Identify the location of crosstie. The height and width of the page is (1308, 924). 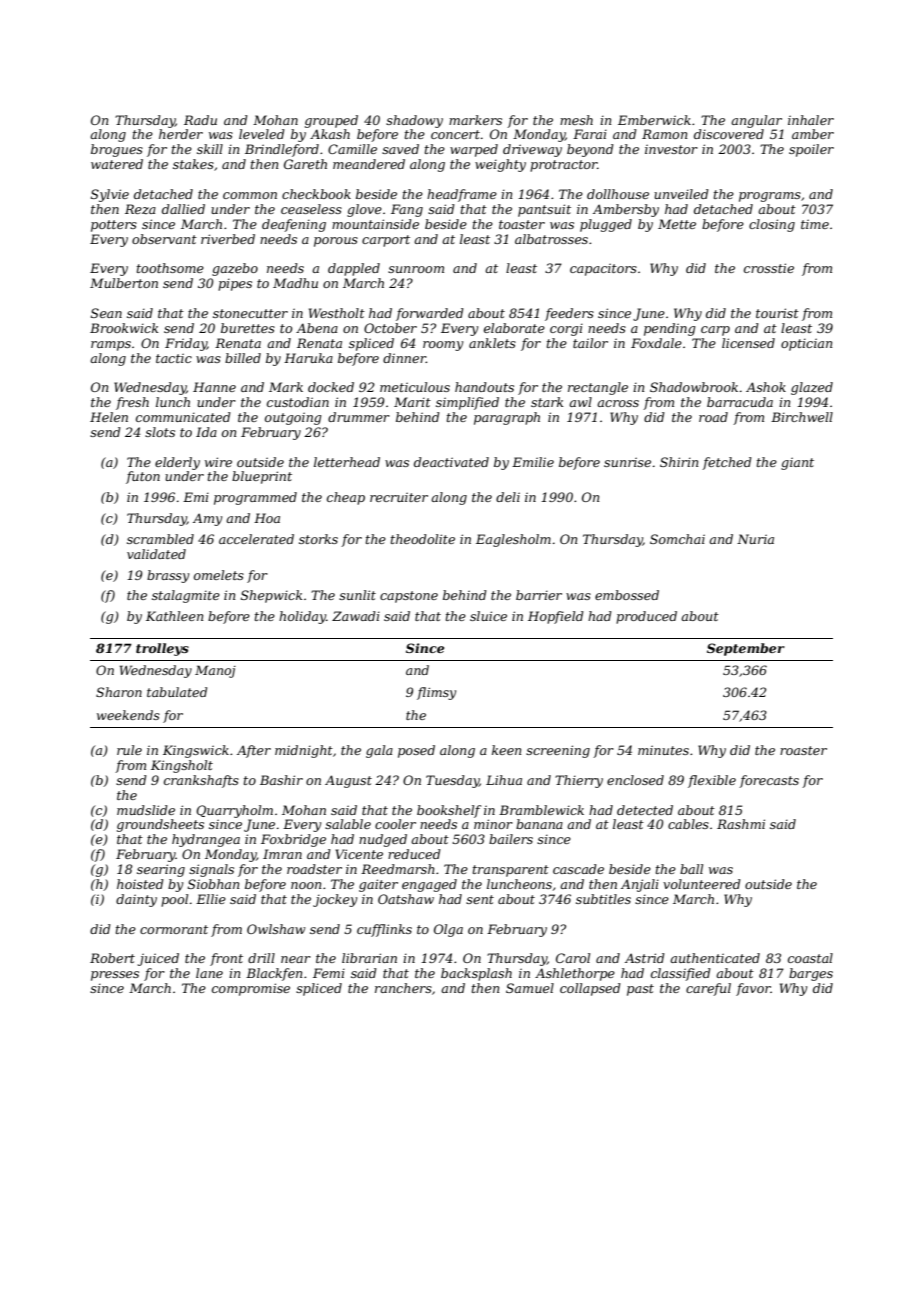
(769, 268).
